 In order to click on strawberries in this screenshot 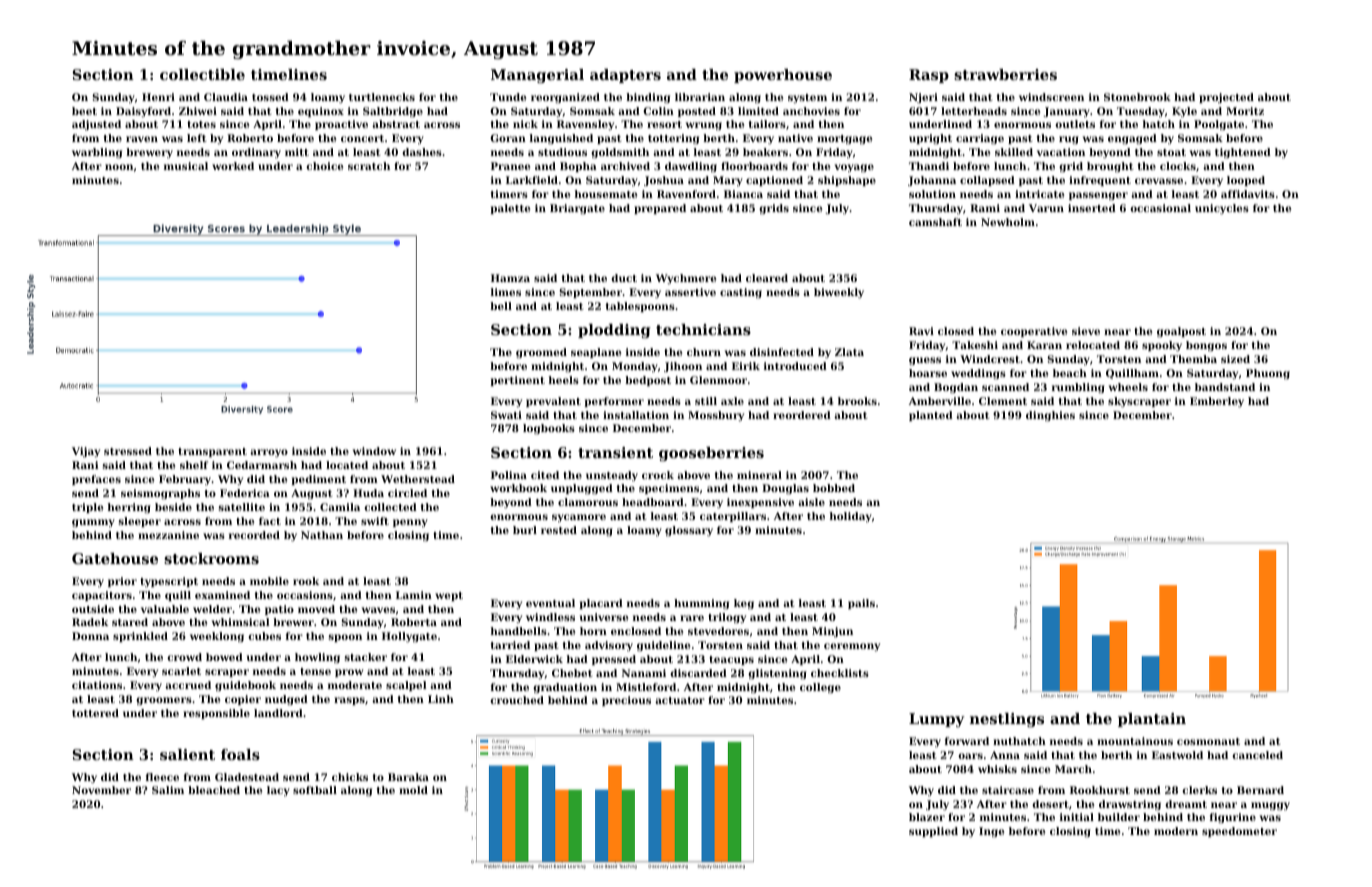, I will do `click(1005, 74)`.
